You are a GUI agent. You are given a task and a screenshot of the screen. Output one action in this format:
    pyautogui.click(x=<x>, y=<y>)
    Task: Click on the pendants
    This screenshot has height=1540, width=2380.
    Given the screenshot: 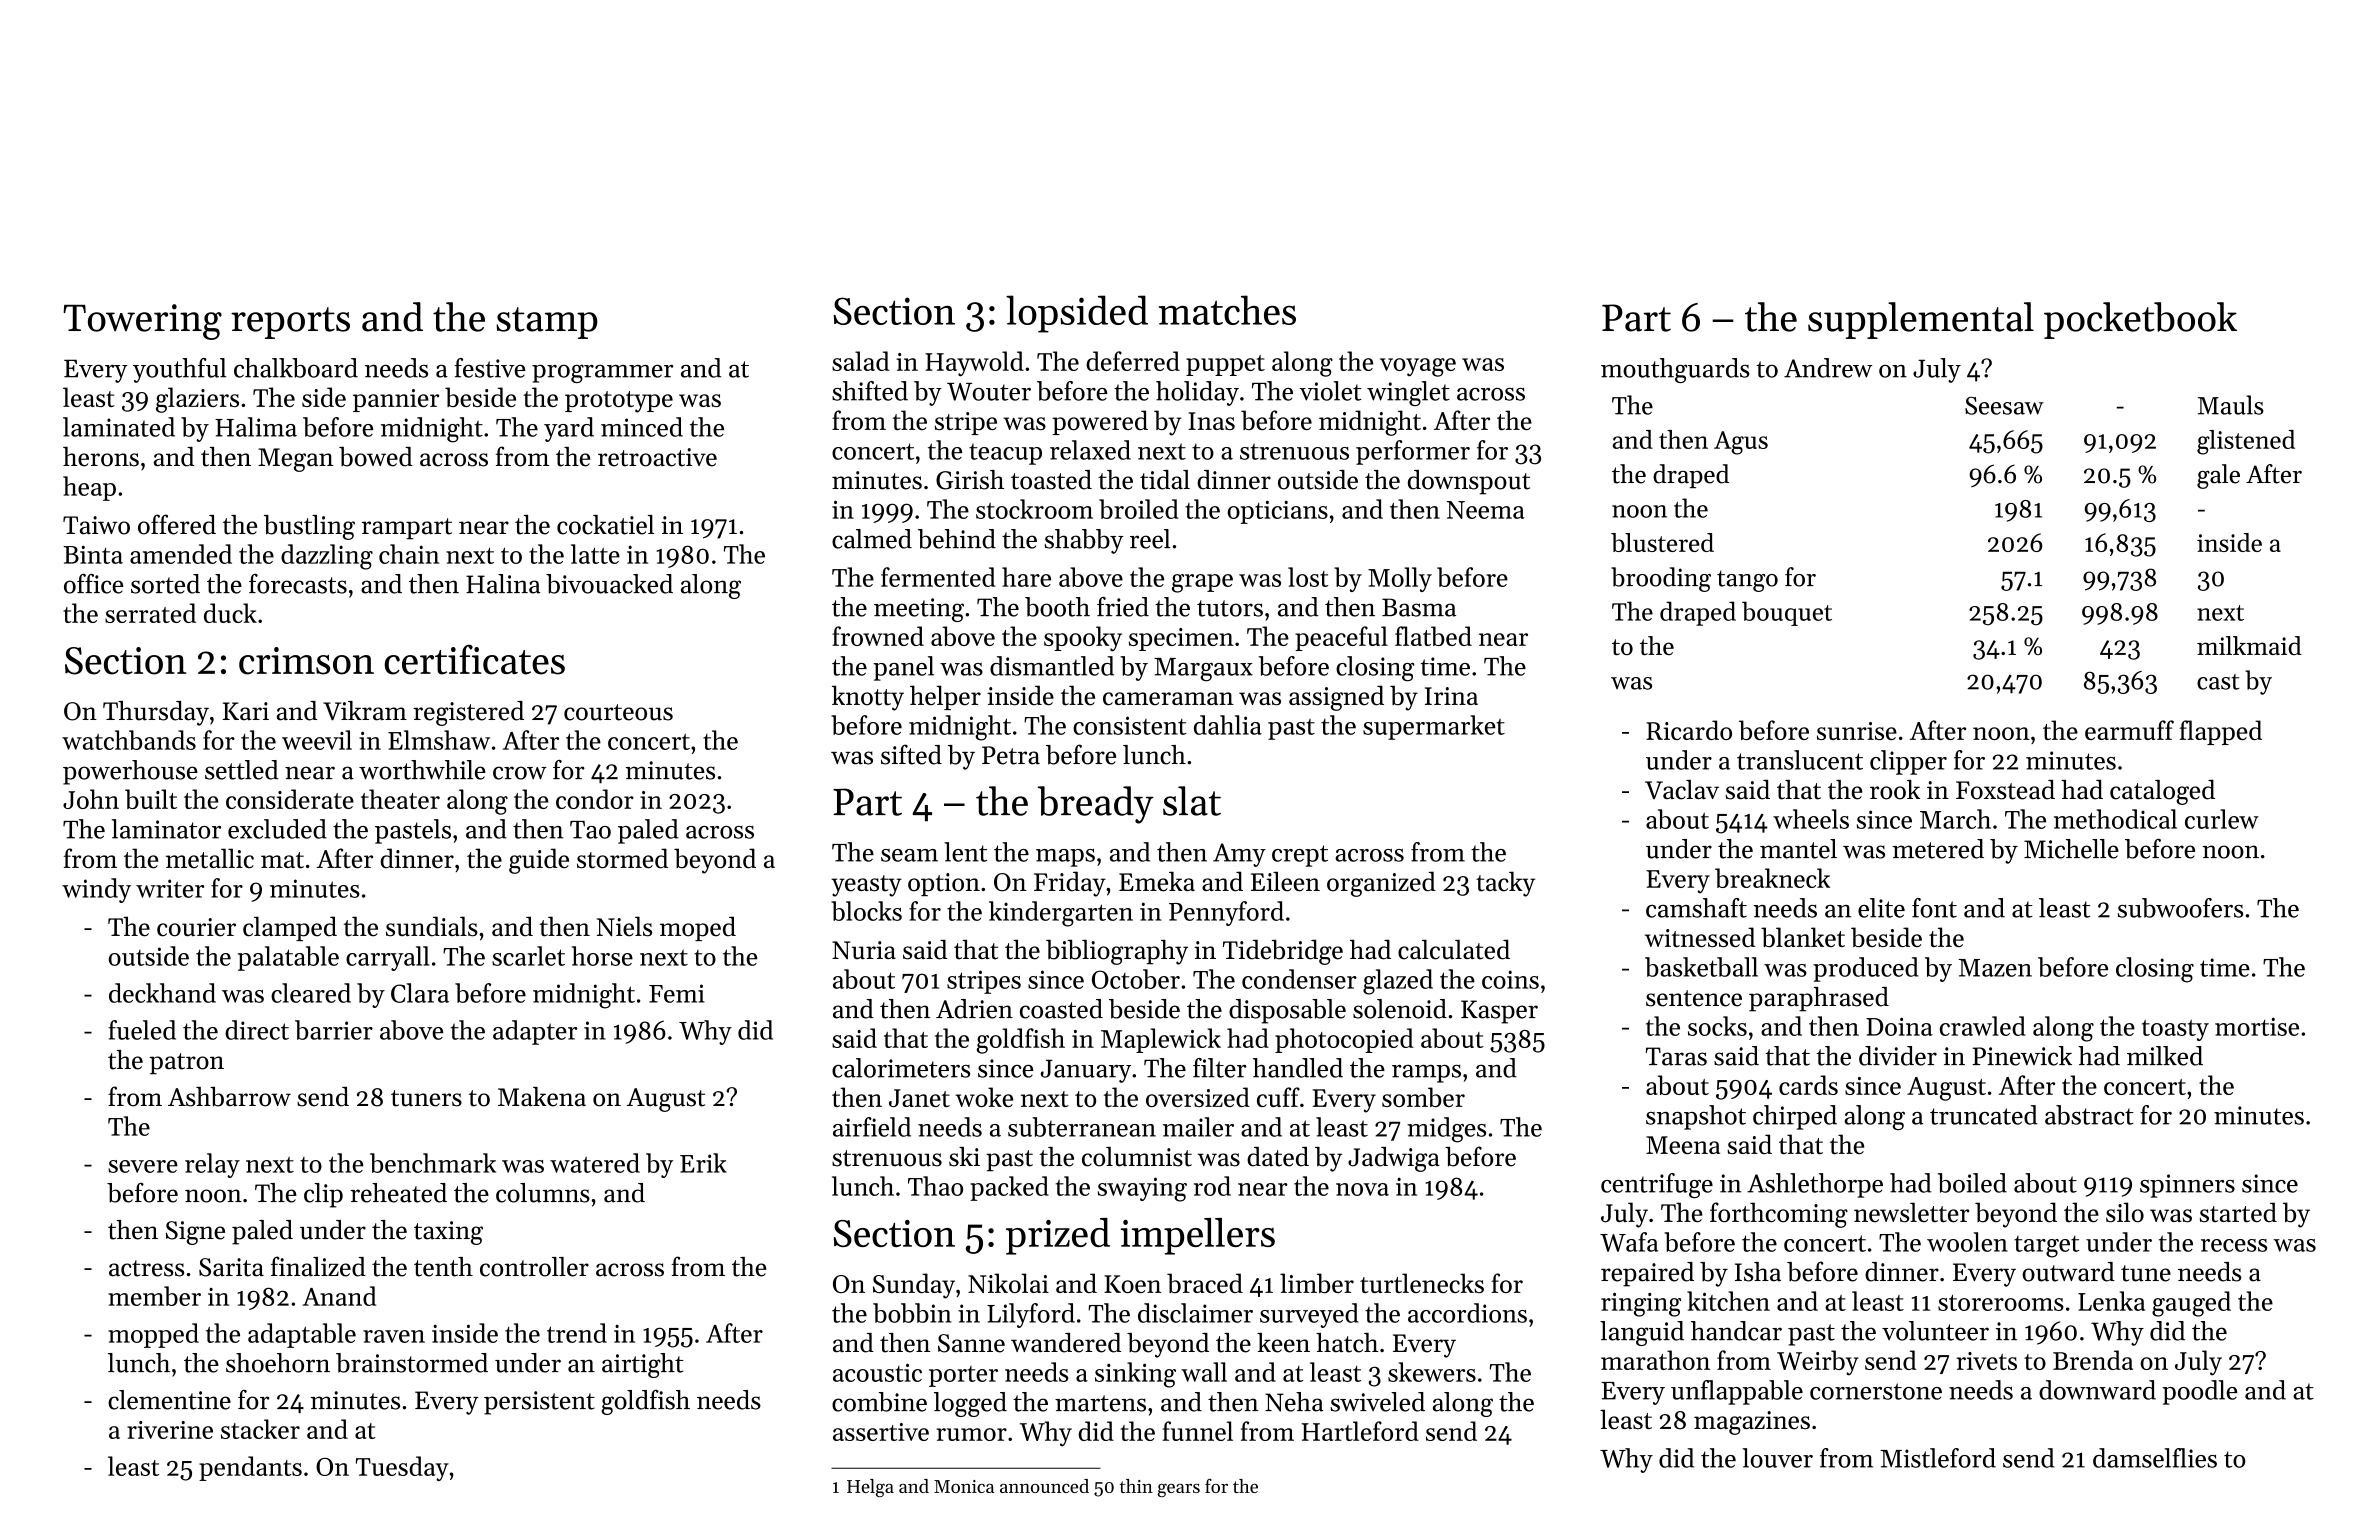 What is the action you would take?
    pyautogui.click(x=250, y=1468)
